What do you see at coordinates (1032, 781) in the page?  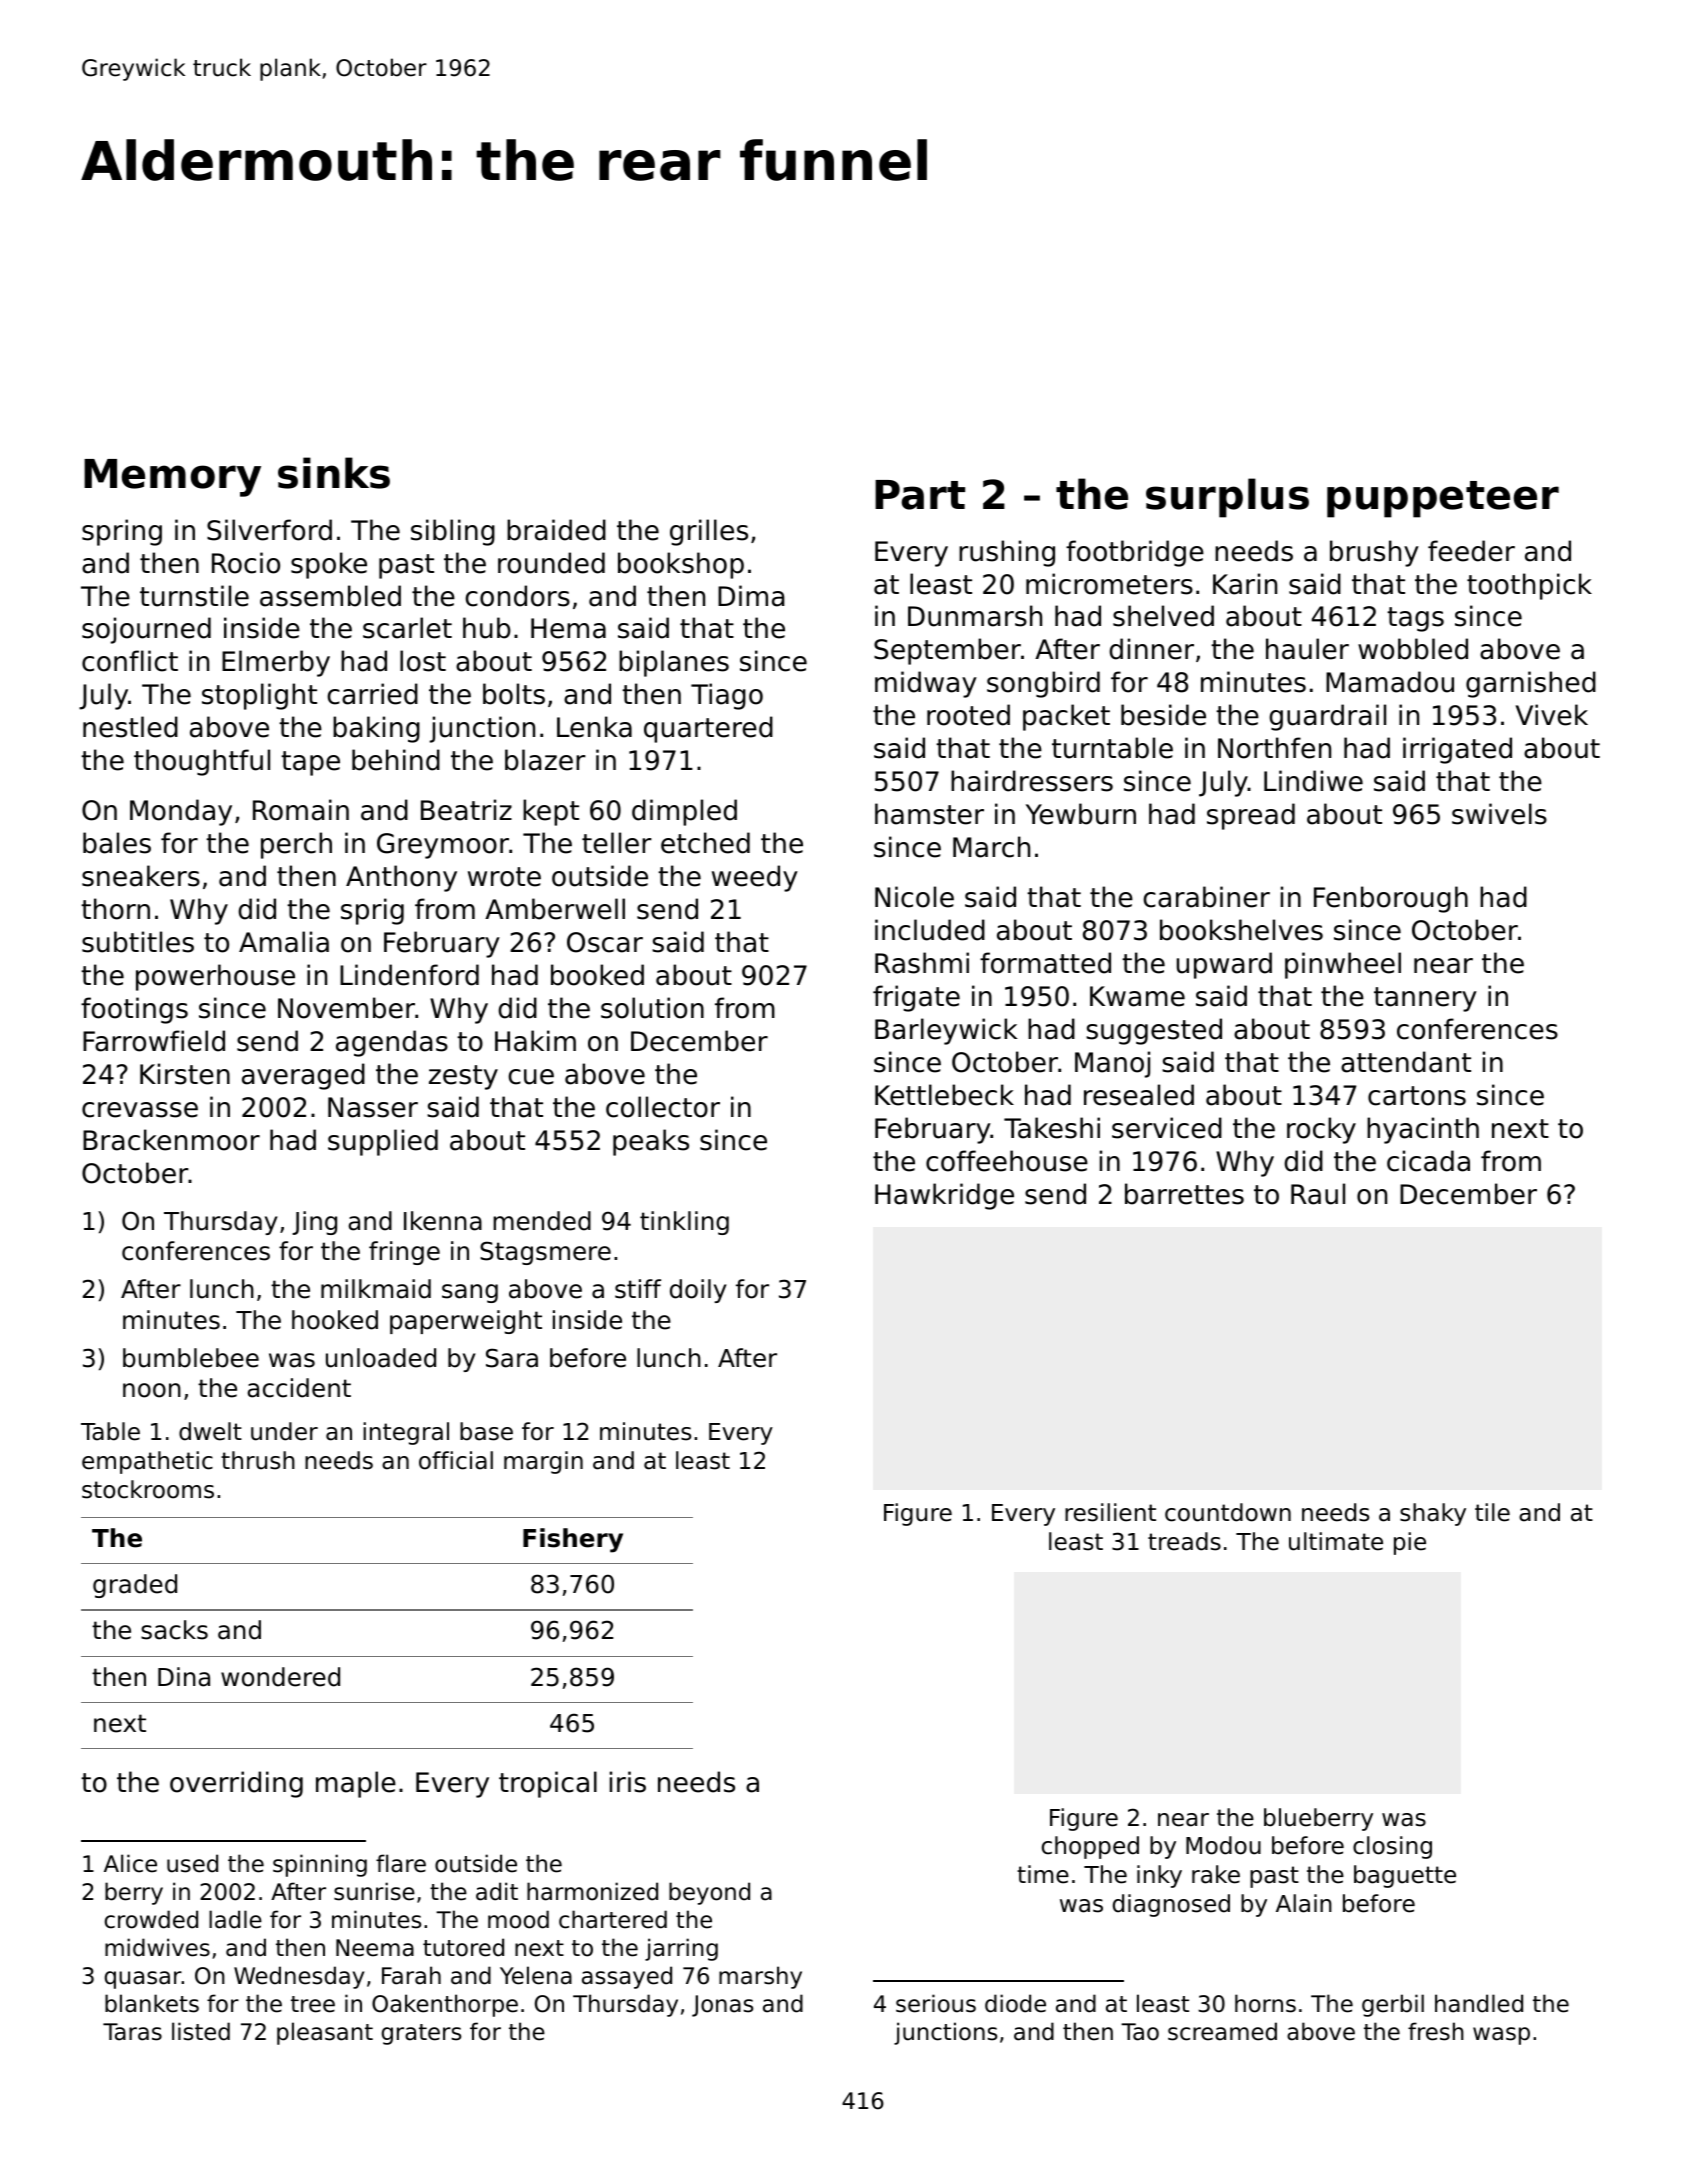 I see `hairdressers` at bounding box center [1032, 781].
